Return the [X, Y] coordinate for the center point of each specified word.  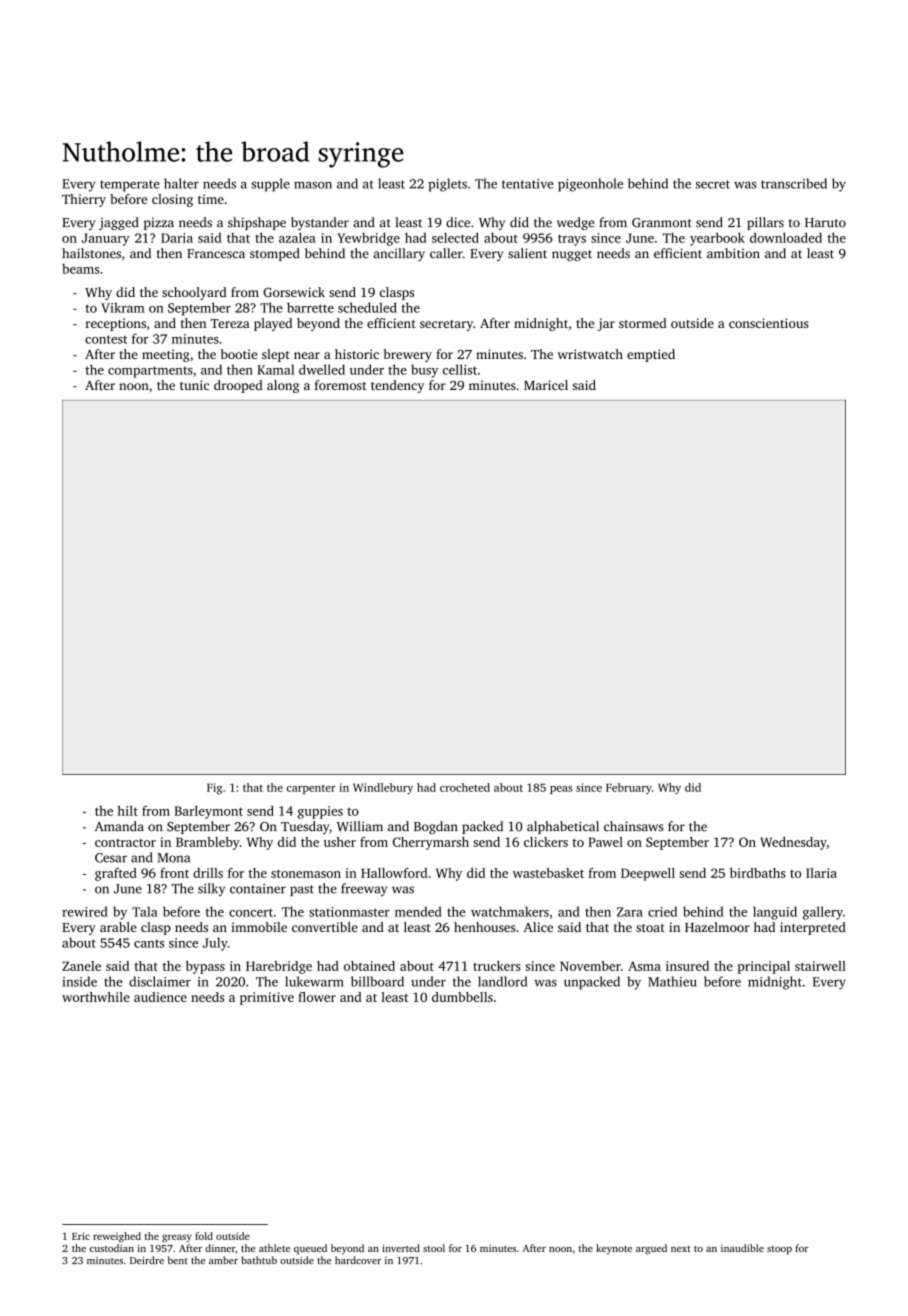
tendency [397, 386]
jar [606, 324]
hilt [128, 810]
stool [434, 1248]
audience [160, 997]
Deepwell [648, 874]
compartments [150, 372]
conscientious [769, 323]
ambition [733, 253]
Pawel [605, 842]
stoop [779, 1250]
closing [172, 200]
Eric [81, 1236]
